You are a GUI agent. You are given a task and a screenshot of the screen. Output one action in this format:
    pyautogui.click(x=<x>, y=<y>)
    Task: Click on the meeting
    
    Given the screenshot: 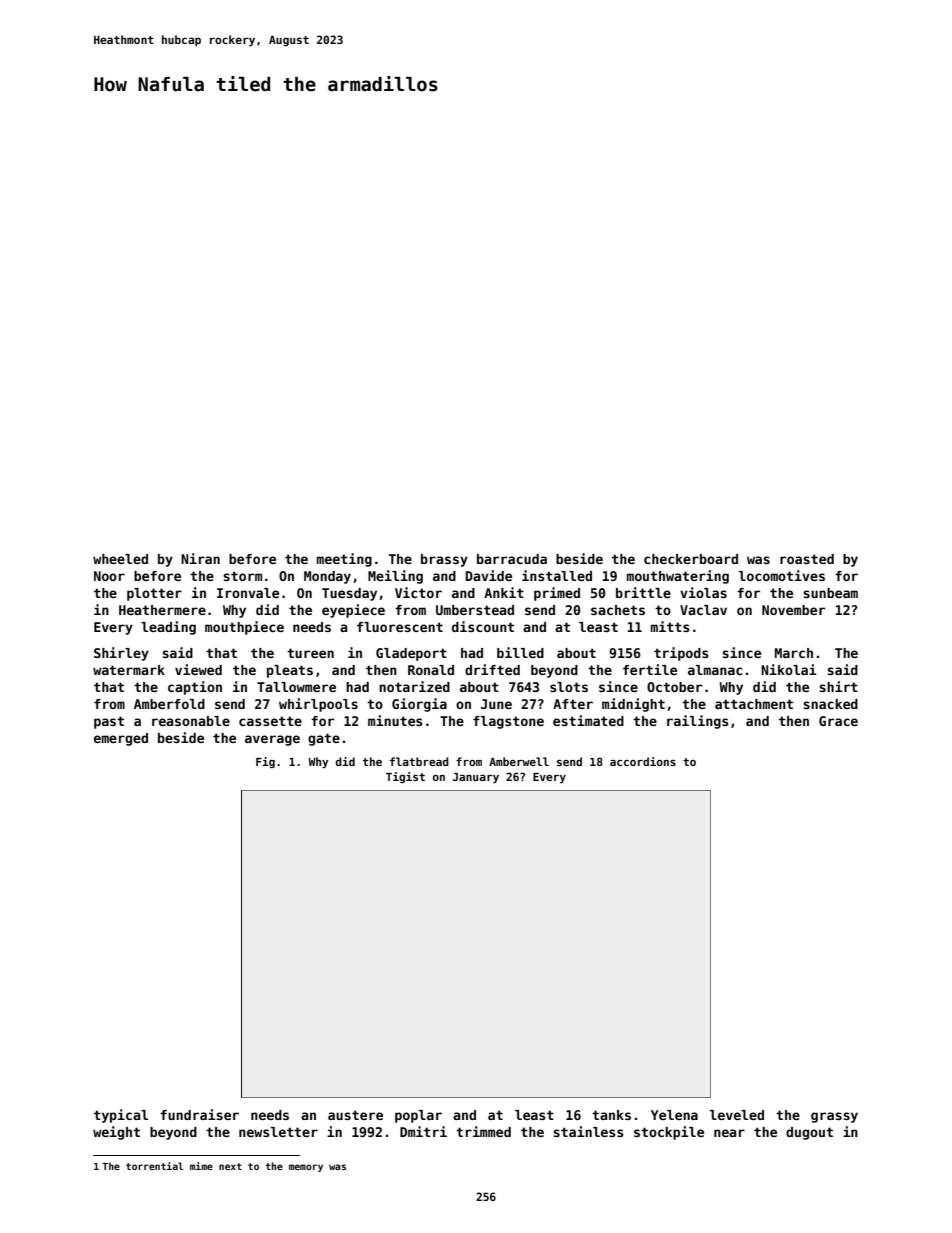 What is the action you would take?
    pyautogui.click(x=344, y=560)
